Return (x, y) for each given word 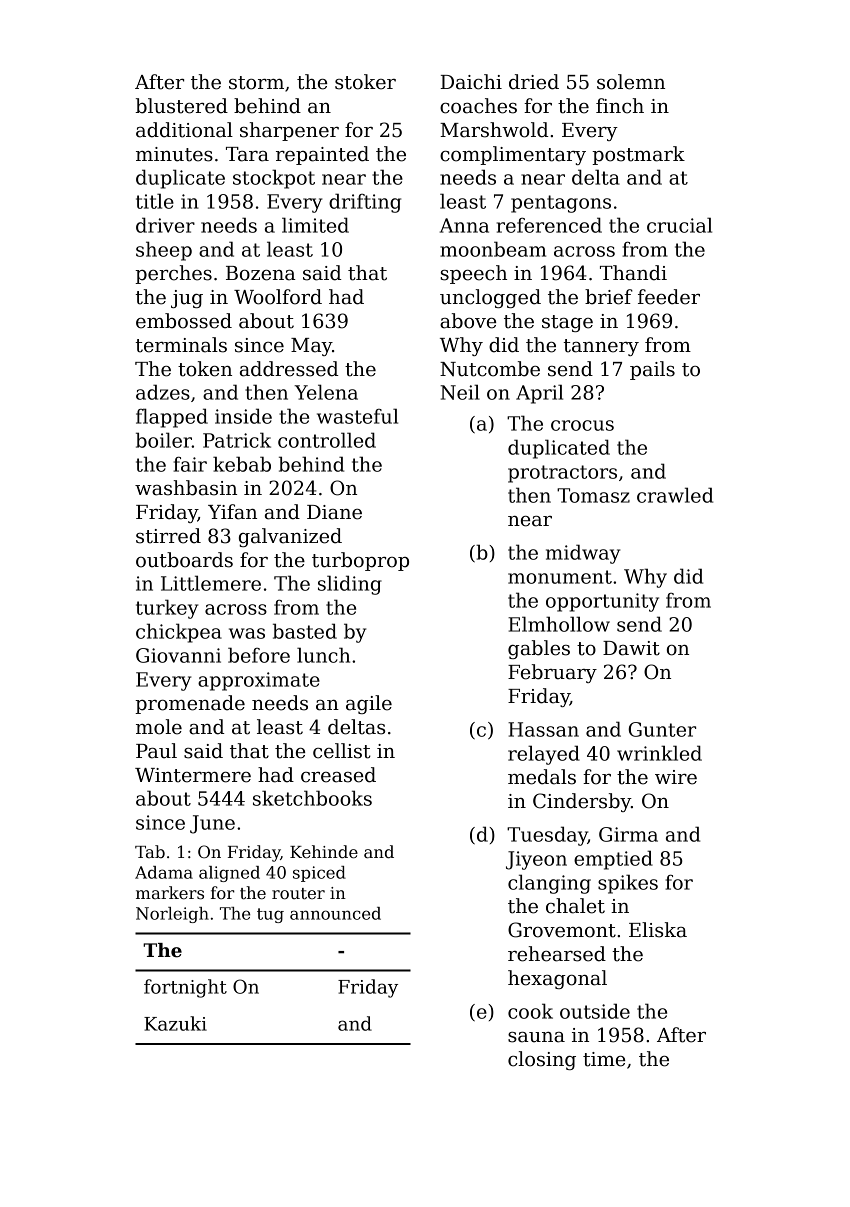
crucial (679, 225)
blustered (181, 106)
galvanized (290, 537)
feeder (669, 297)
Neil (460, 392)
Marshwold (494, 130)
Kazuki (175, 1023)
